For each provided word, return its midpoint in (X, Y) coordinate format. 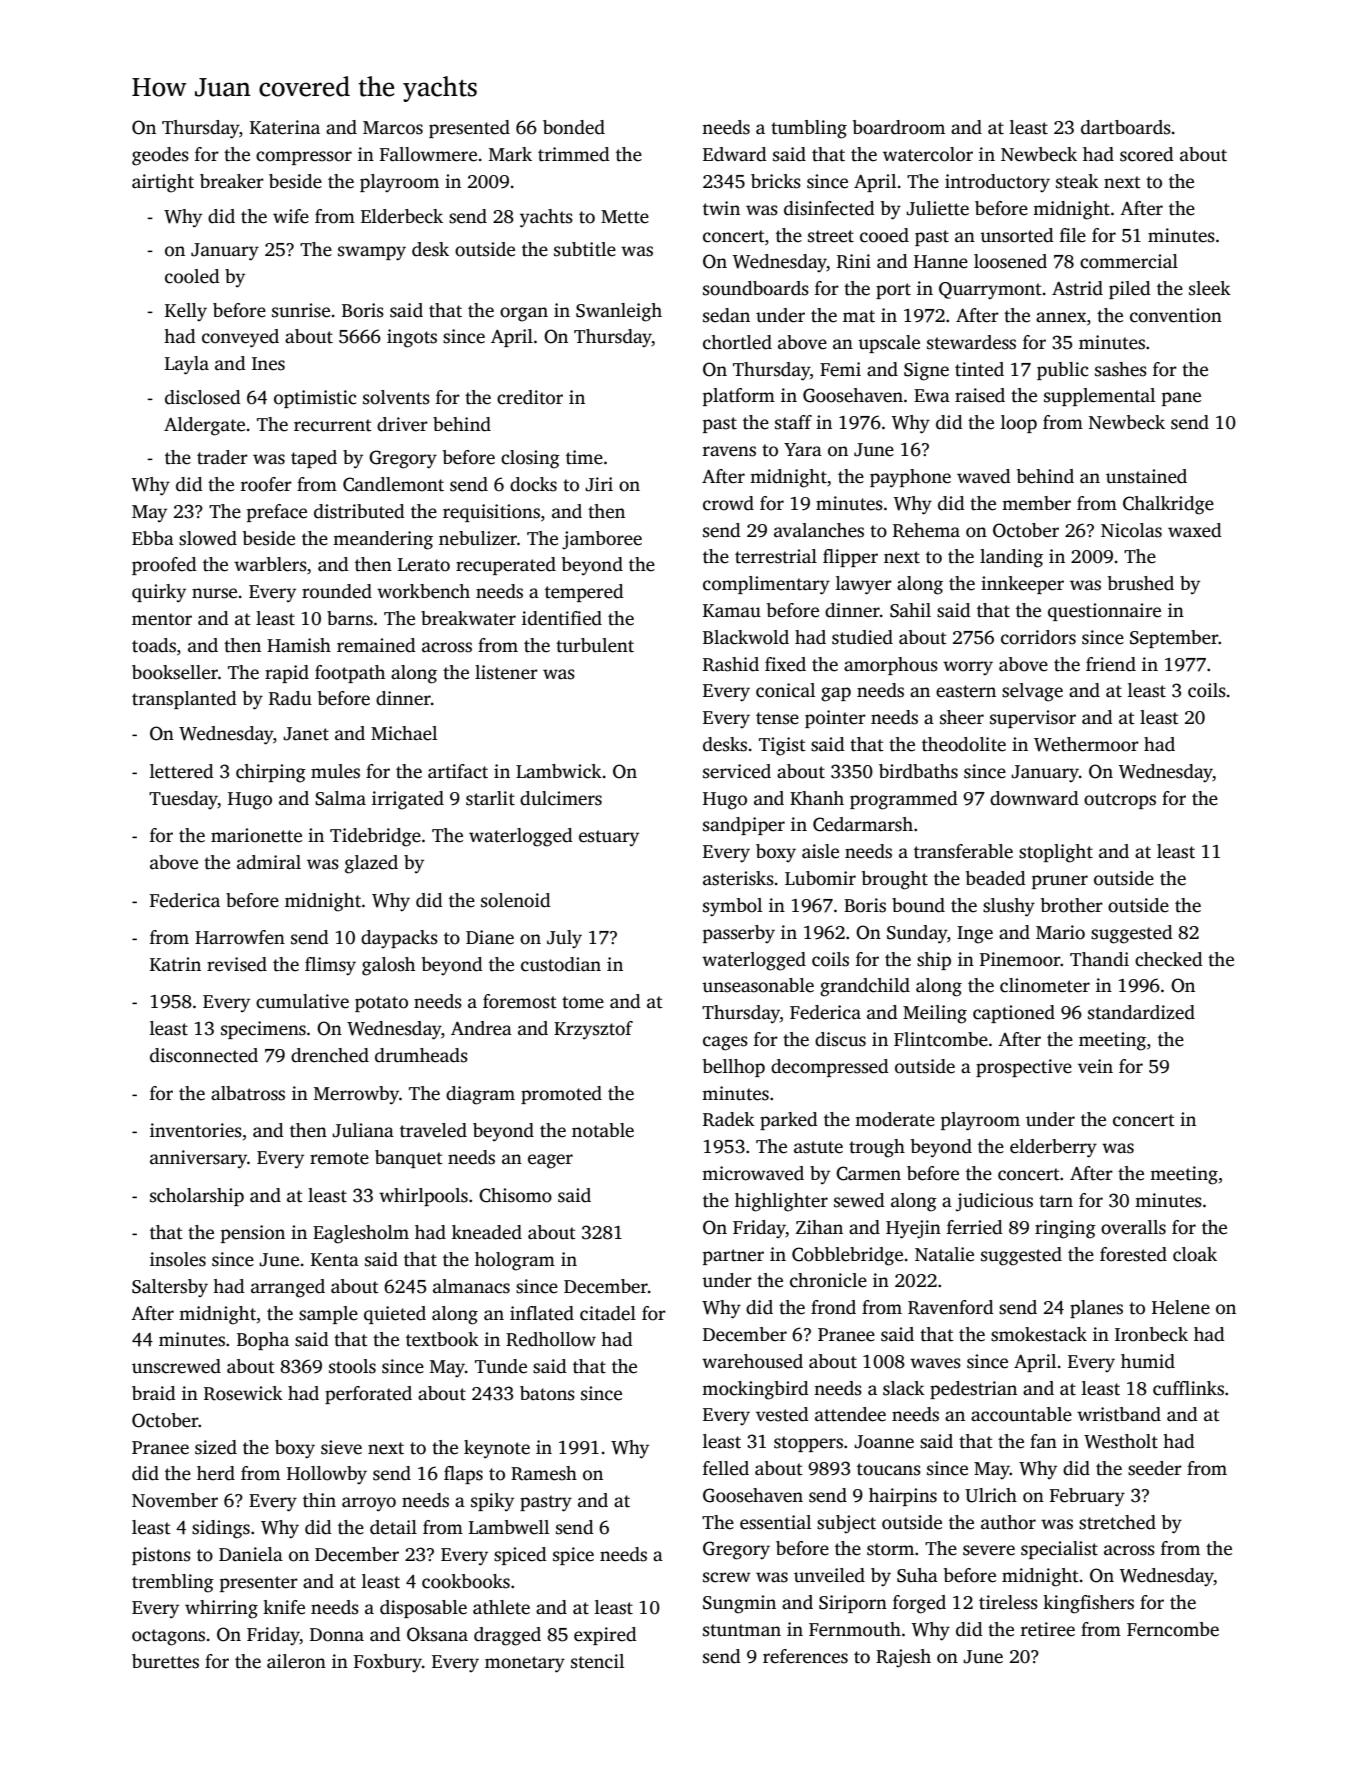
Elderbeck (402, 216)
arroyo (369, 1504)
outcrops (1120, 801)
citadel (608, 1313)
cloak (1195, 1254)
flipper (850, 558)
